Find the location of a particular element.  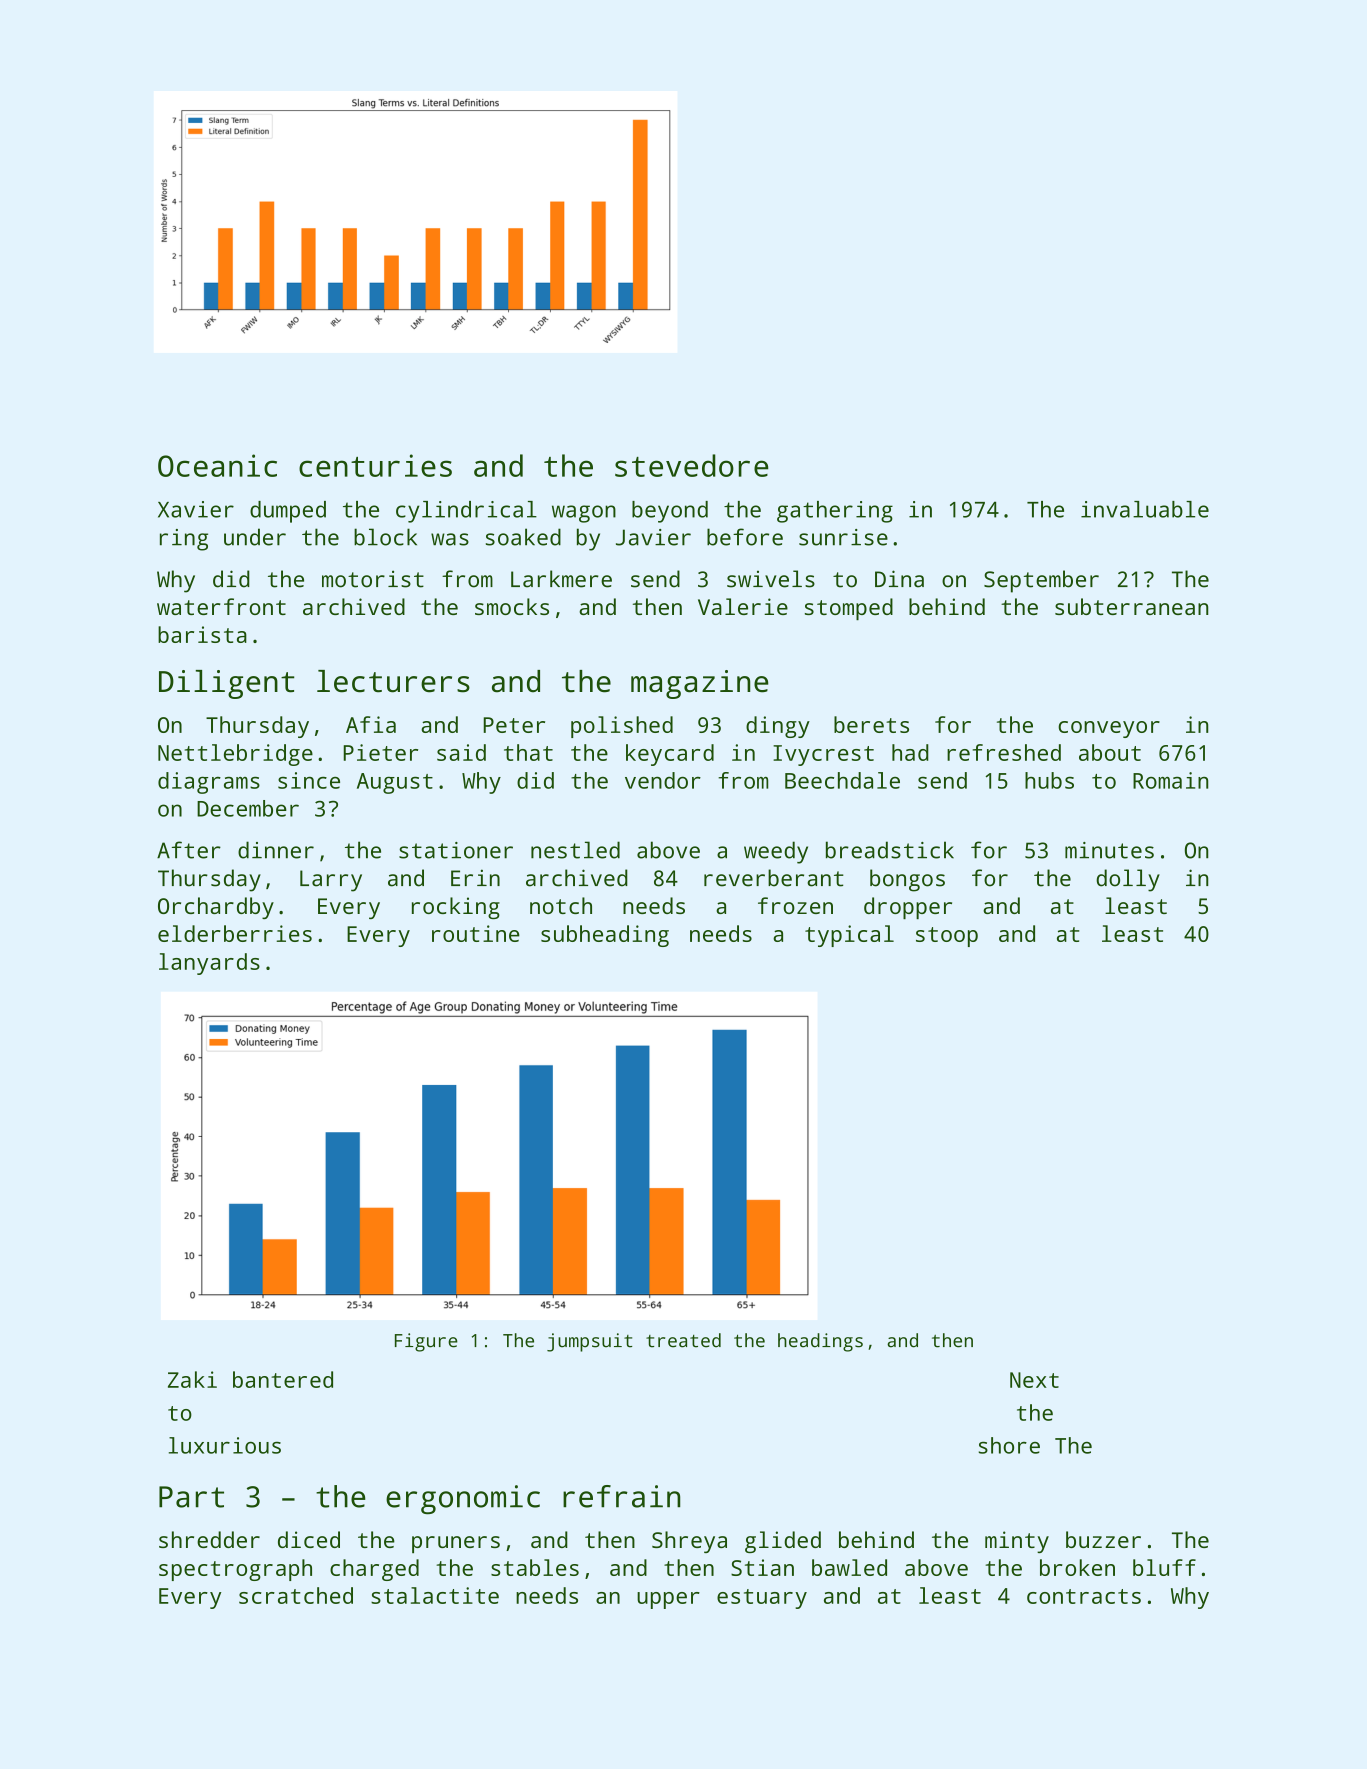

stalactite is located at coordinates (435, 1595).
